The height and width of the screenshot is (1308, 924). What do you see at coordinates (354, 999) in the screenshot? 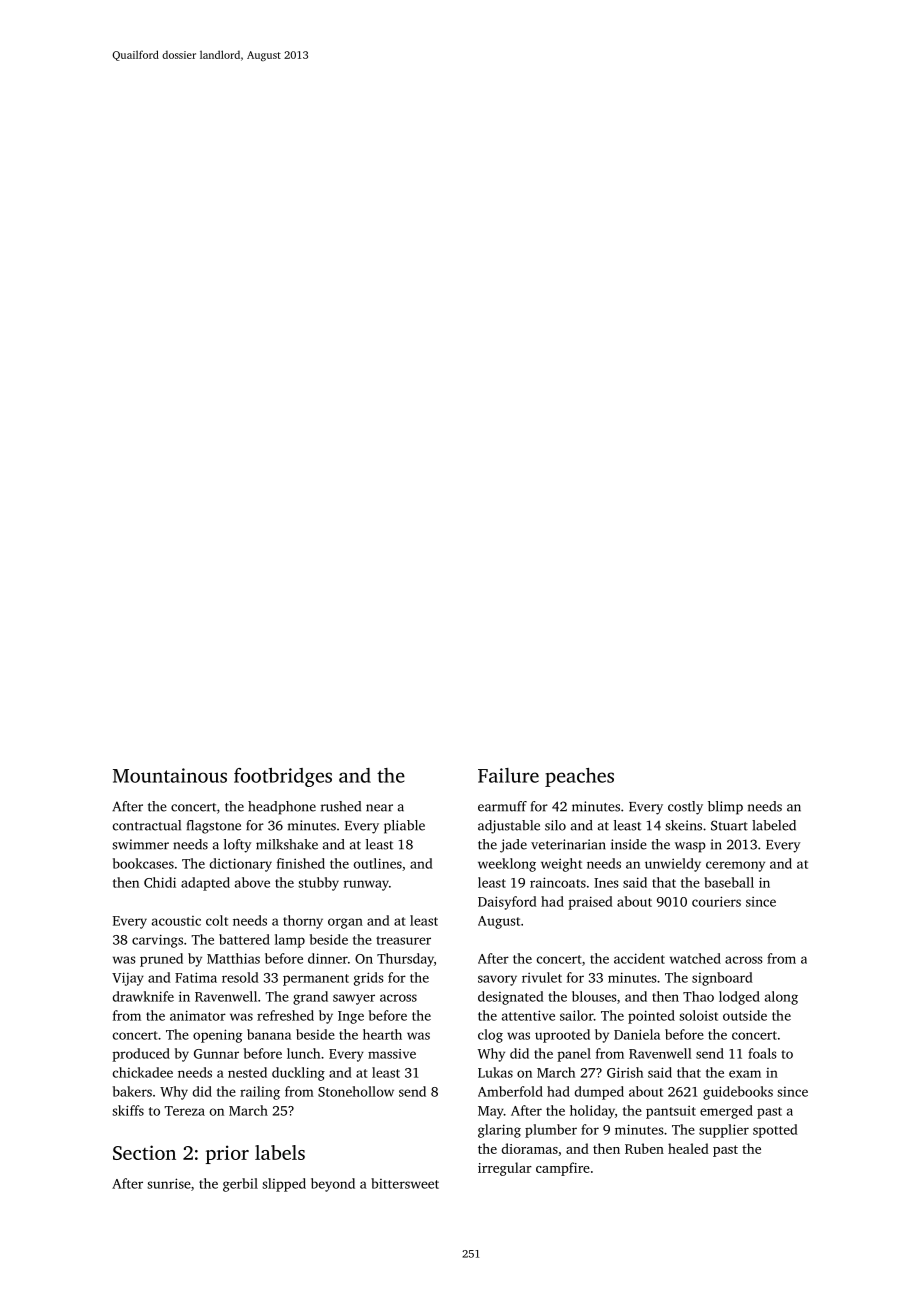
I see `sawyer` at bounding box center [354, 999].
